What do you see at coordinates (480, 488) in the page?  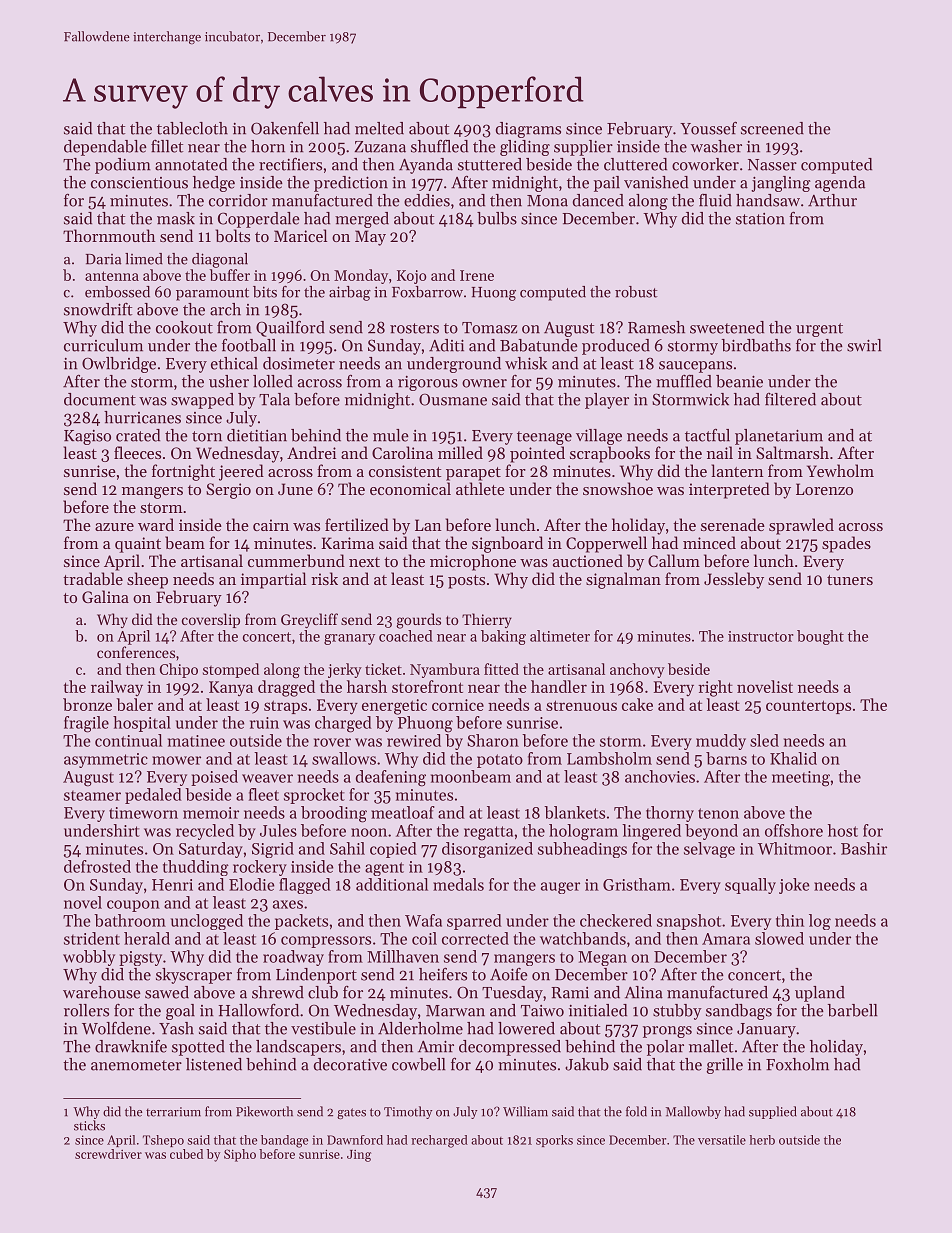 I see `athlete` at bounding box center [480, 488].
